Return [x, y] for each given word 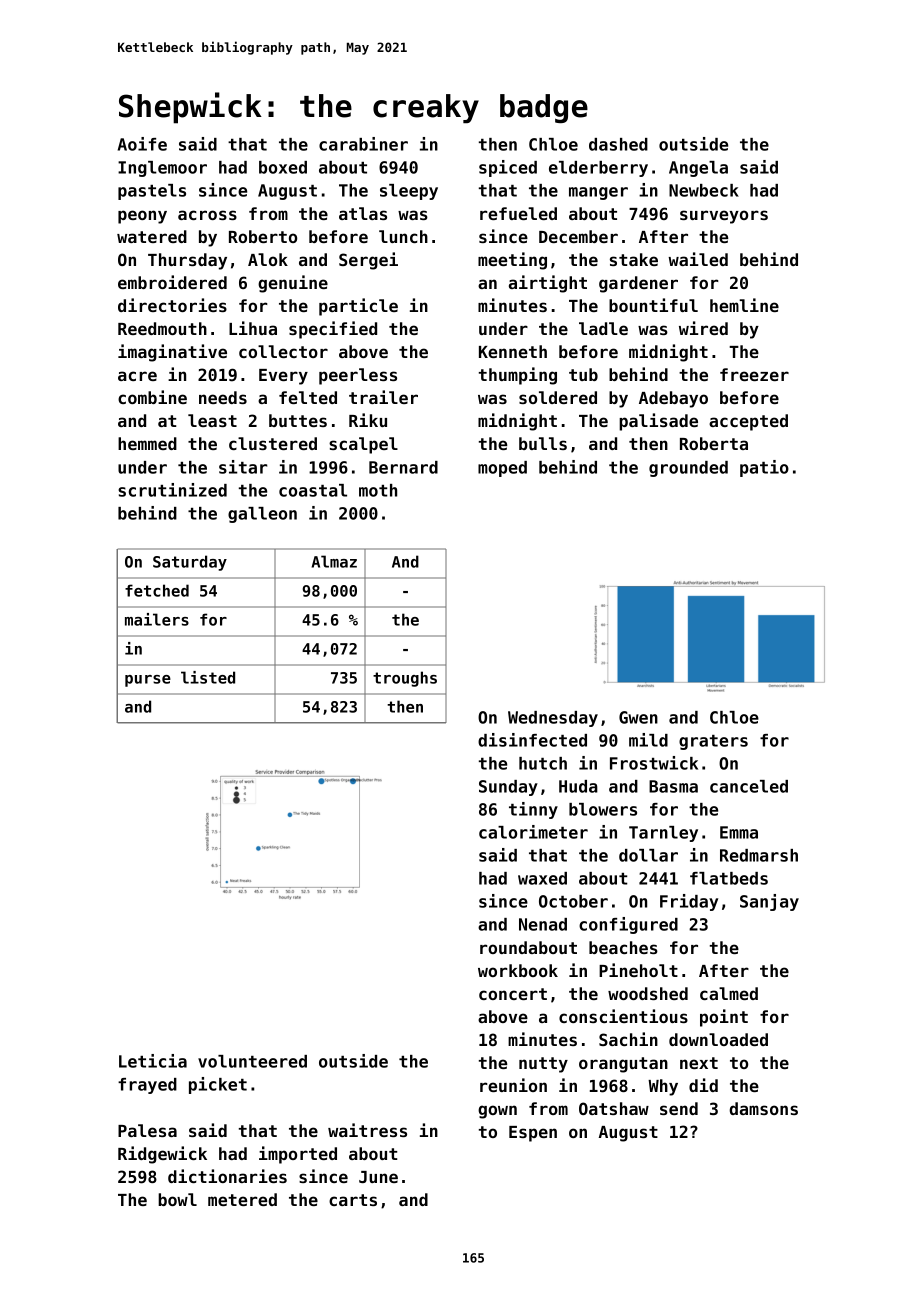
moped [502, 469]
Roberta [714, 443]
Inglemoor [162, 169]
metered [242, 1199]
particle [358, 307]
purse [148, 681]
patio [764, 468]
